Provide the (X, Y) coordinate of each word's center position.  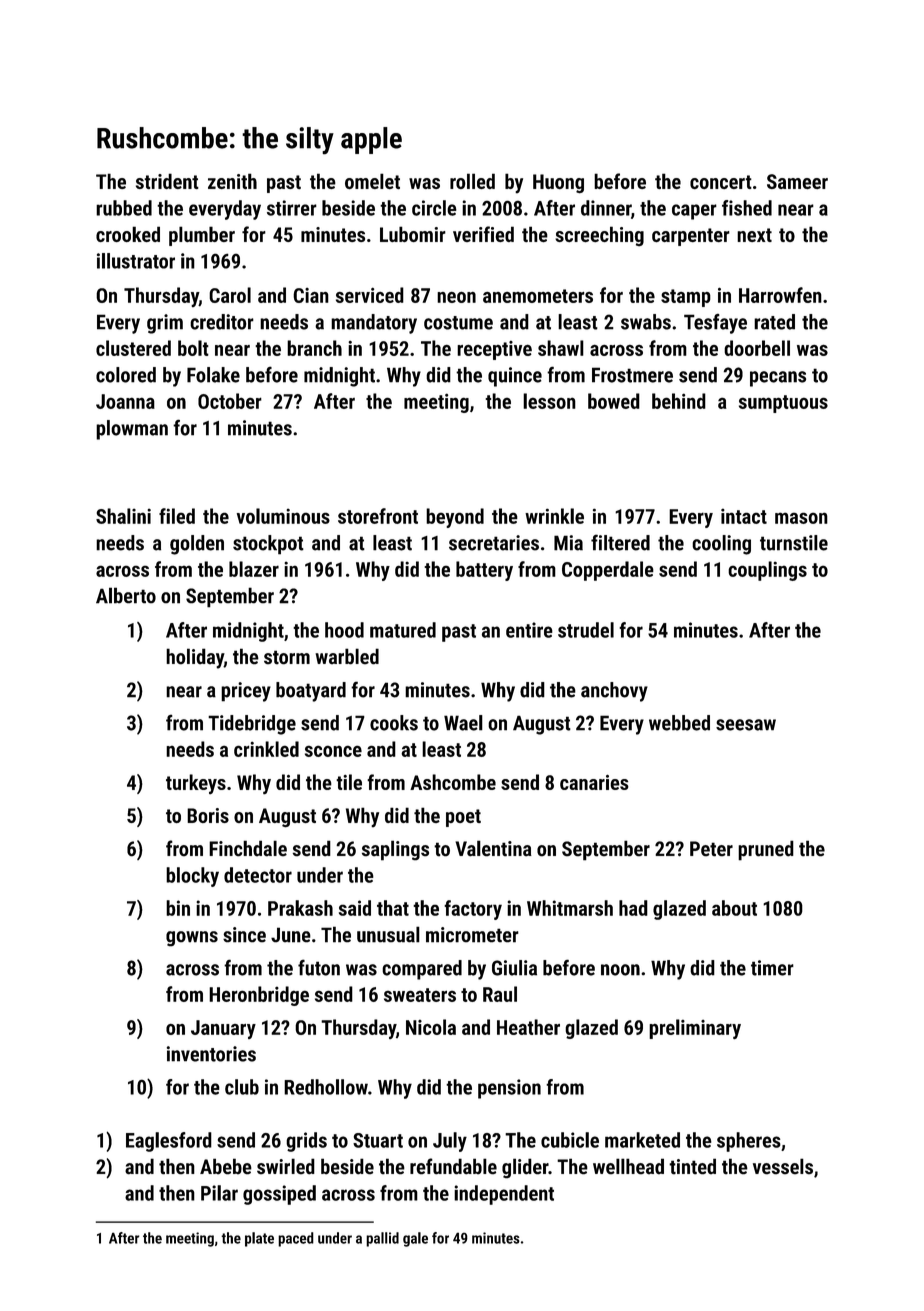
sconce (333, 751)
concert (721, 182)
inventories (211, 1054)
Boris (208, 815)
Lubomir (413, 234)
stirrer (292, 208)
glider (525, 1168)
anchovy (614, 692)
